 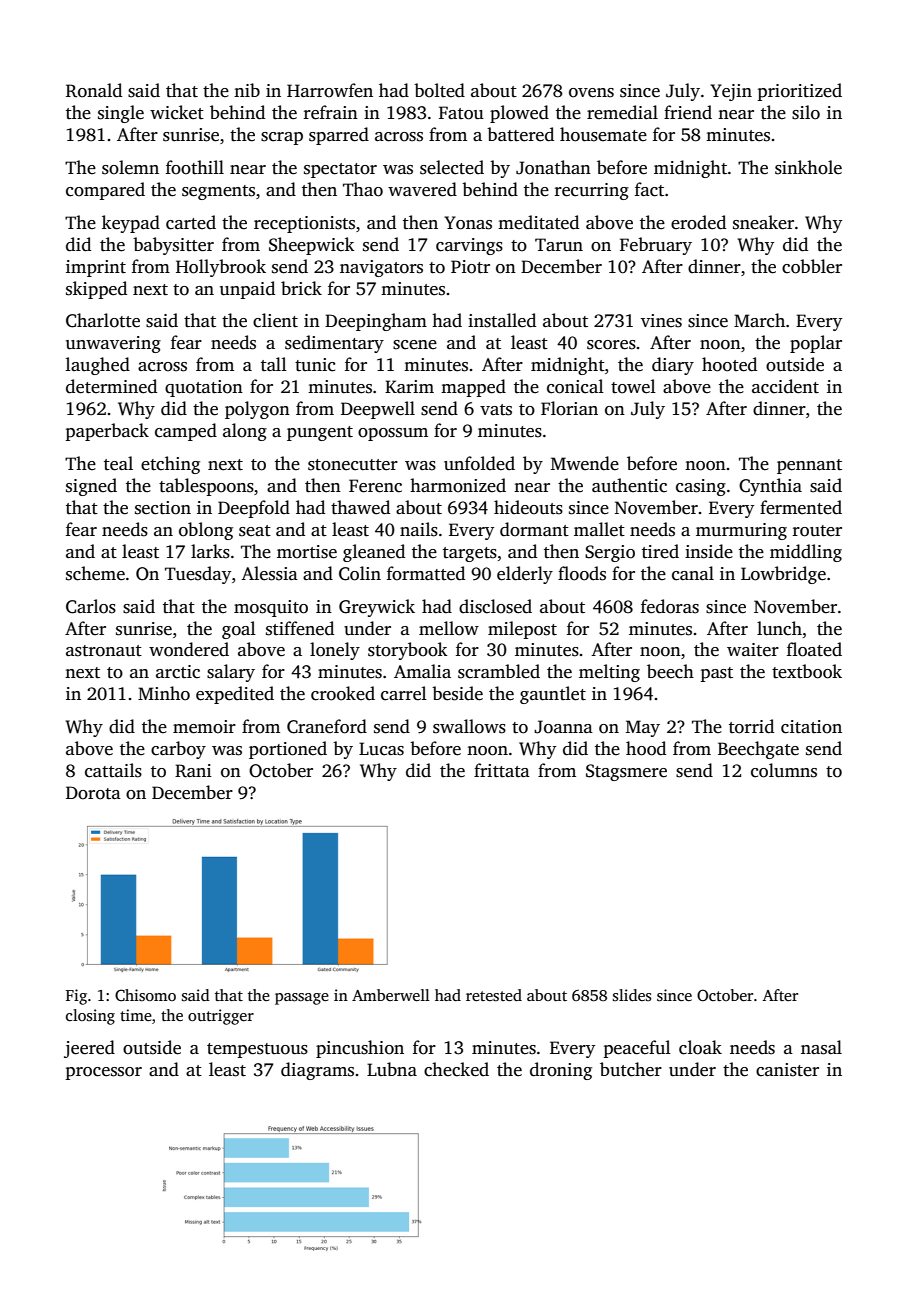 I want to click on outrigger, so click(x=221, y=1017).
